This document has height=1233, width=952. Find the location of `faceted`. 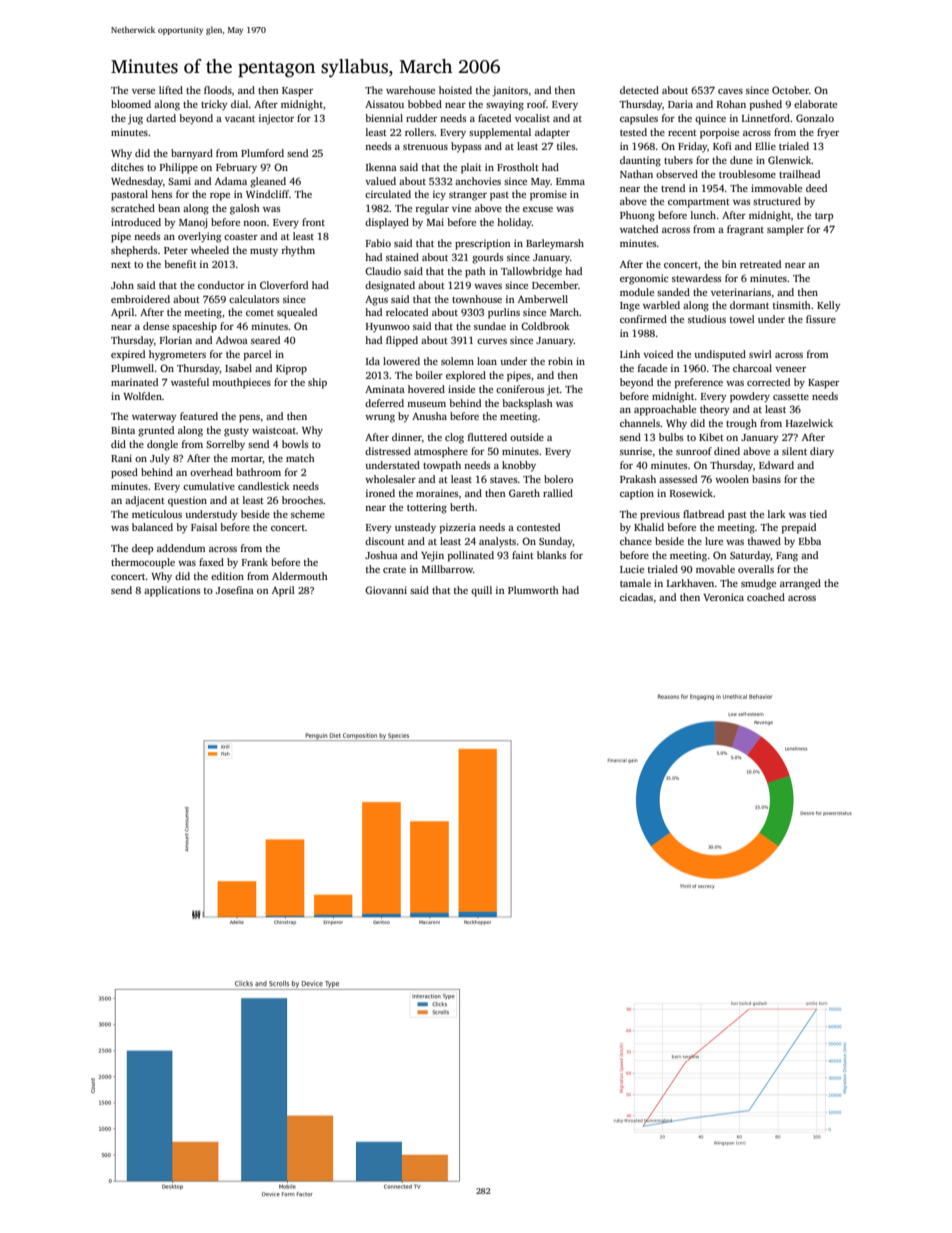

faceted is located at coordinates (494, 118).
